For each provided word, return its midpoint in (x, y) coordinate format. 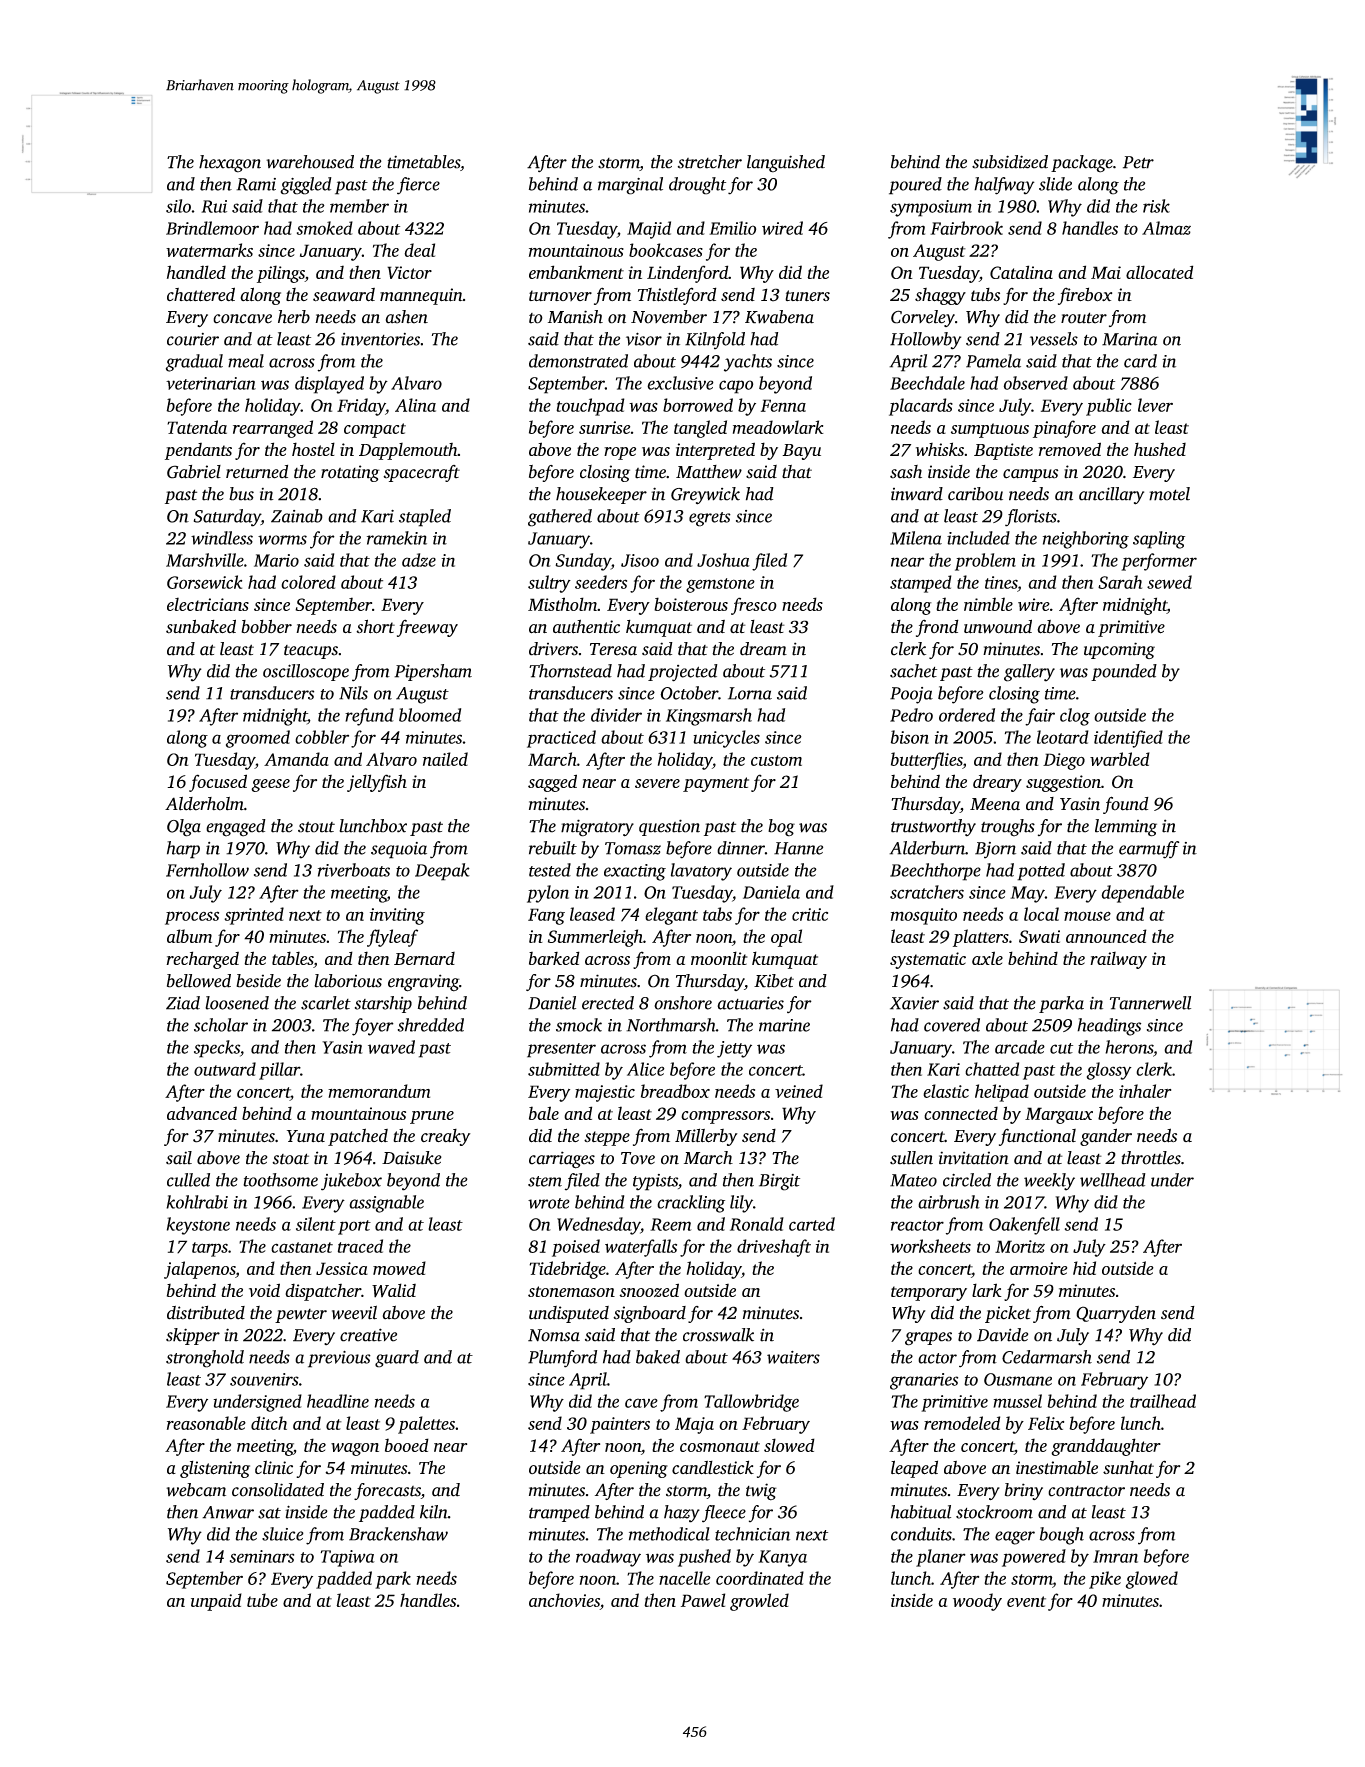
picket (1008, 1314)
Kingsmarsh (709, 717)
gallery (1029, 673)
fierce (418, 186)
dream (763, 649)
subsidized (1010, 162)
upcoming (1119, 650)
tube (262, 1600)
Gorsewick (204, 582)
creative (368, 1335)
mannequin (421, 296)
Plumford (562, 1359)
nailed (445, 759)
